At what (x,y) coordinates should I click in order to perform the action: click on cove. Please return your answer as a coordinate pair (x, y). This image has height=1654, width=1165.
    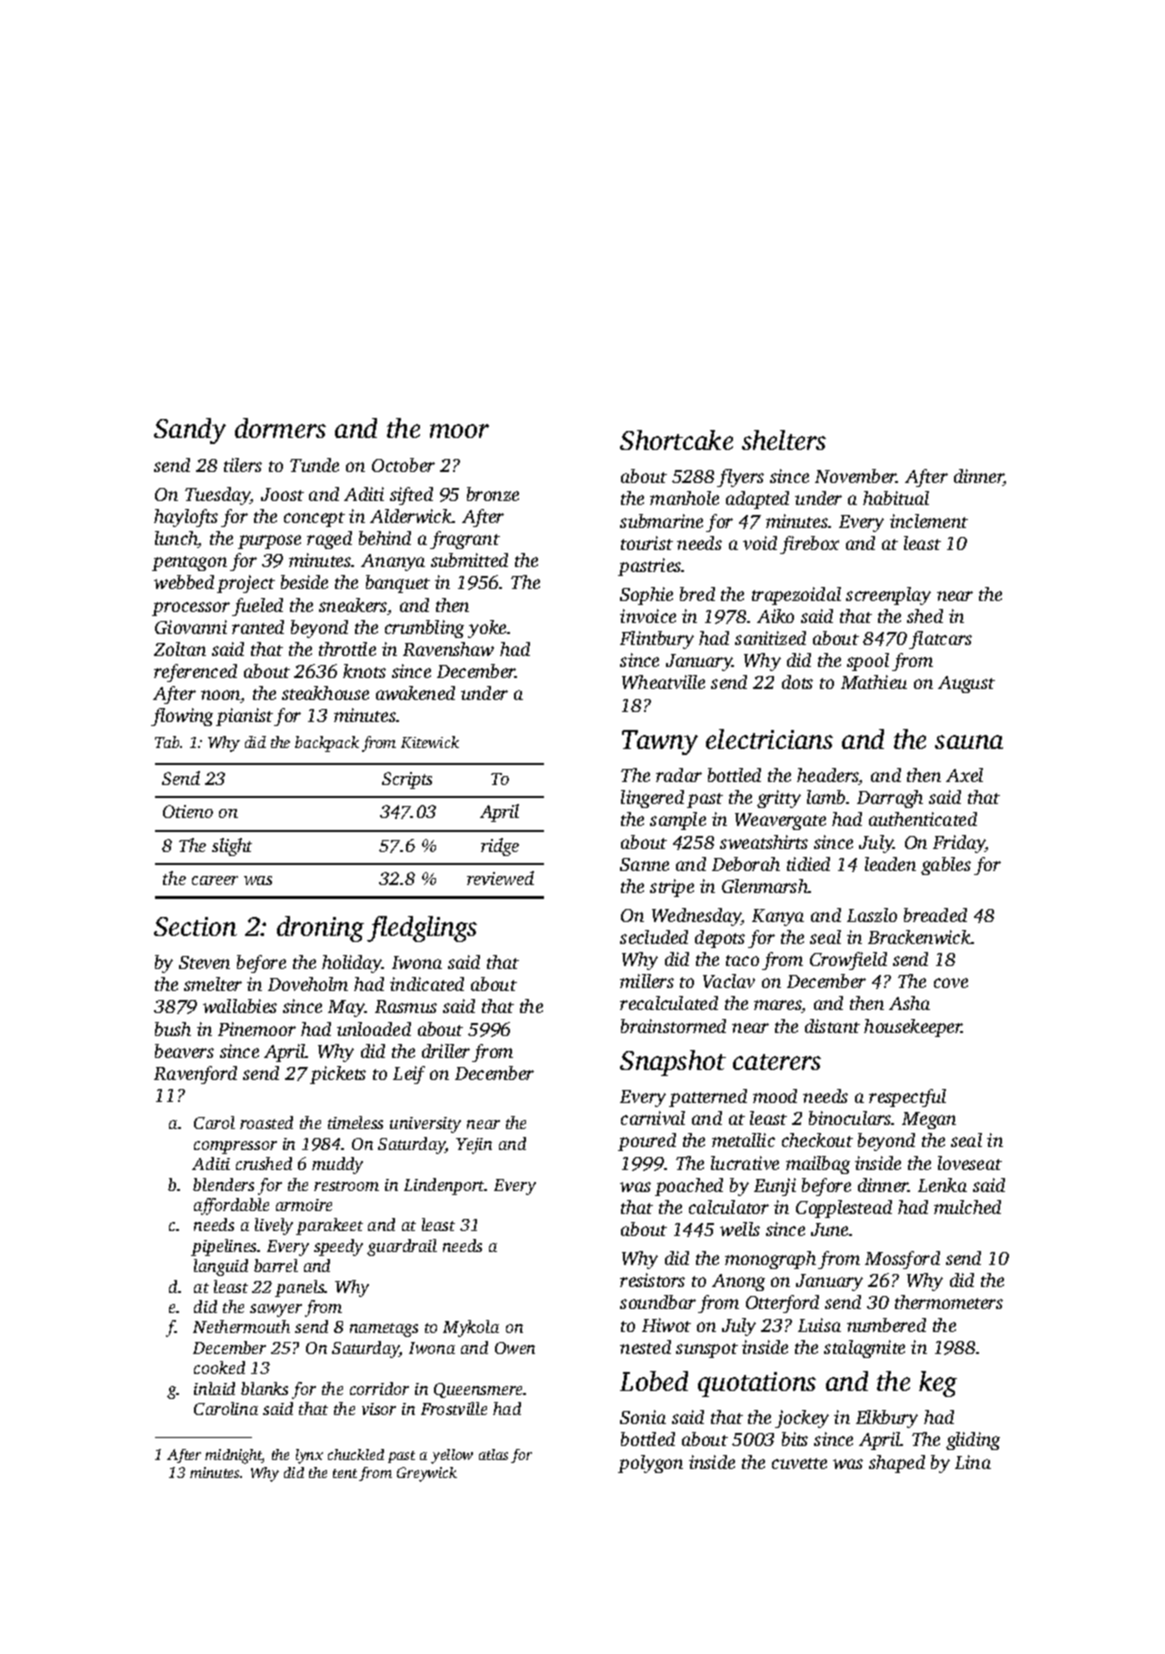
    Looking at the image, I should click on (951, 983).
